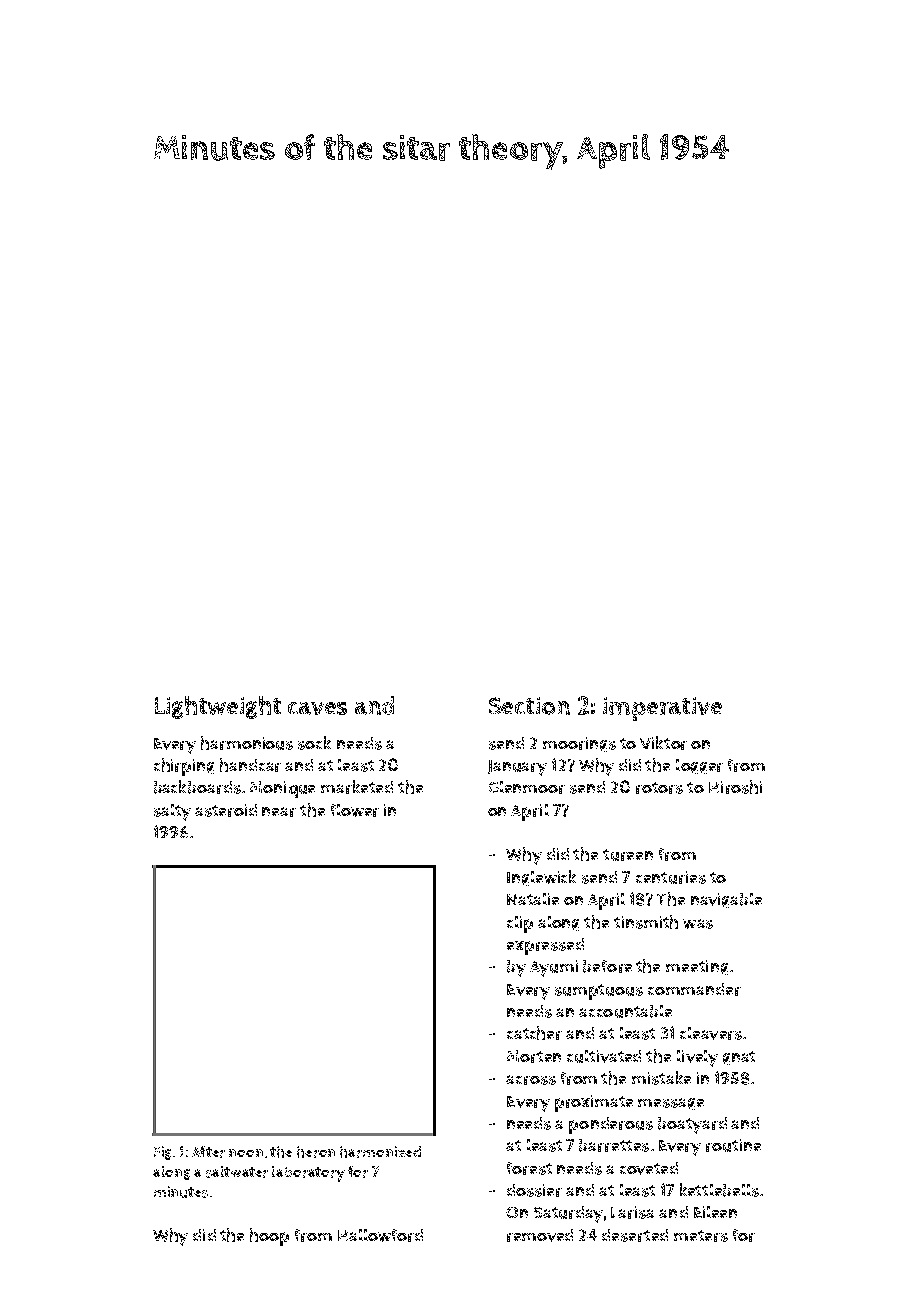  I want to click on Morten, so click(534, 1056).
